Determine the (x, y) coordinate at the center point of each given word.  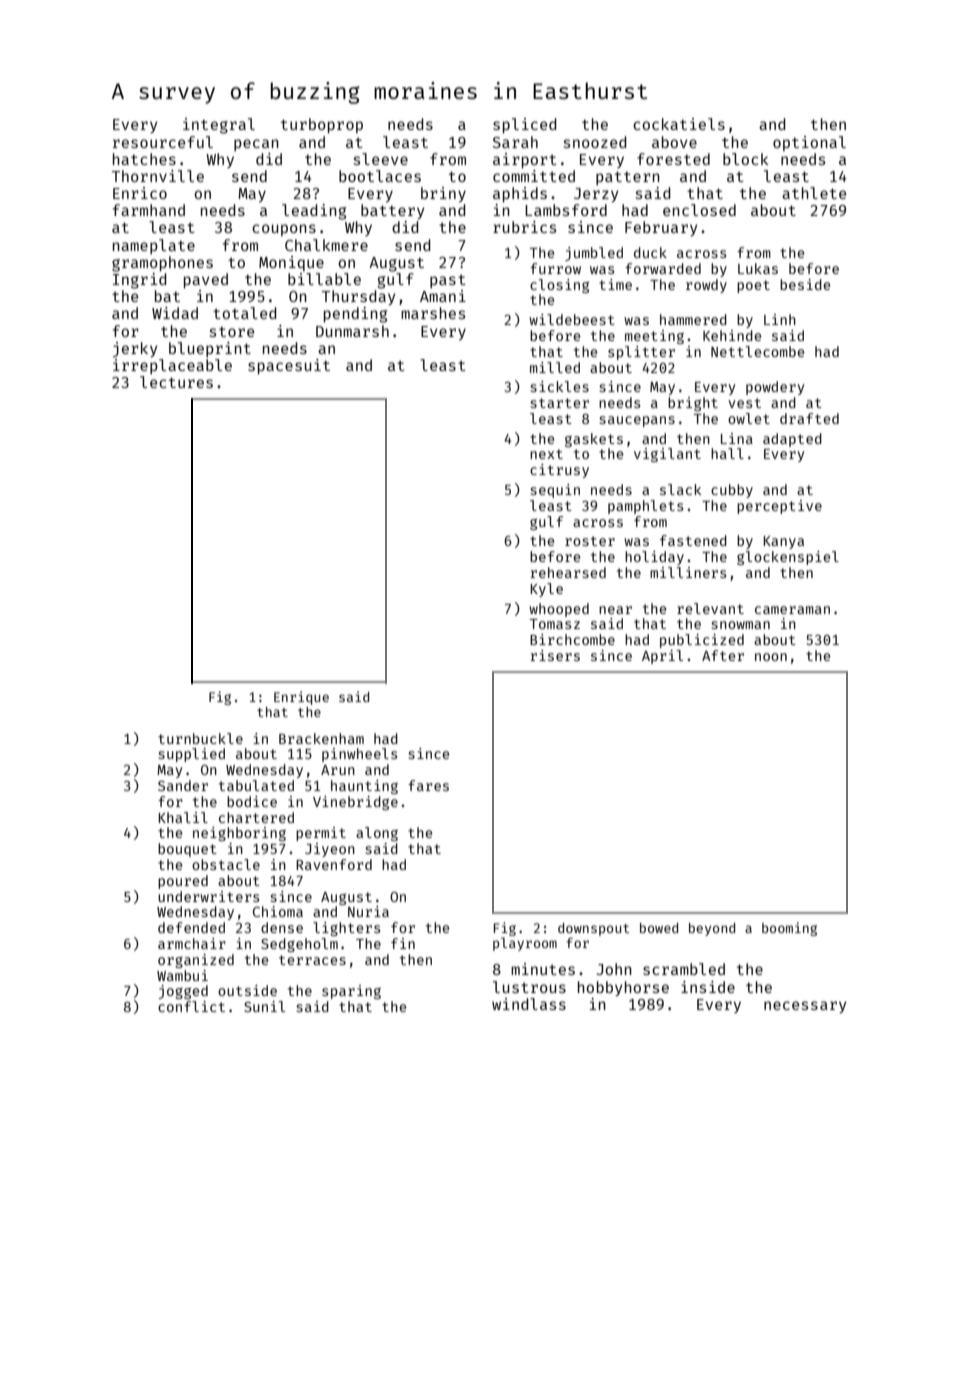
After (723, 655)
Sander (183, 785)
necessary (805, 1007)
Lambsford (566, 210)
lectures (176, 382)
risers (555, 655)
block (745, 159)
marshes (433, 313)
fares (428, 785)
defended (191, 927)
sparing (351, 992)
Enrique (301, 698)
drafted (809, 418)
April (662, 657)
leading (314, 212)
